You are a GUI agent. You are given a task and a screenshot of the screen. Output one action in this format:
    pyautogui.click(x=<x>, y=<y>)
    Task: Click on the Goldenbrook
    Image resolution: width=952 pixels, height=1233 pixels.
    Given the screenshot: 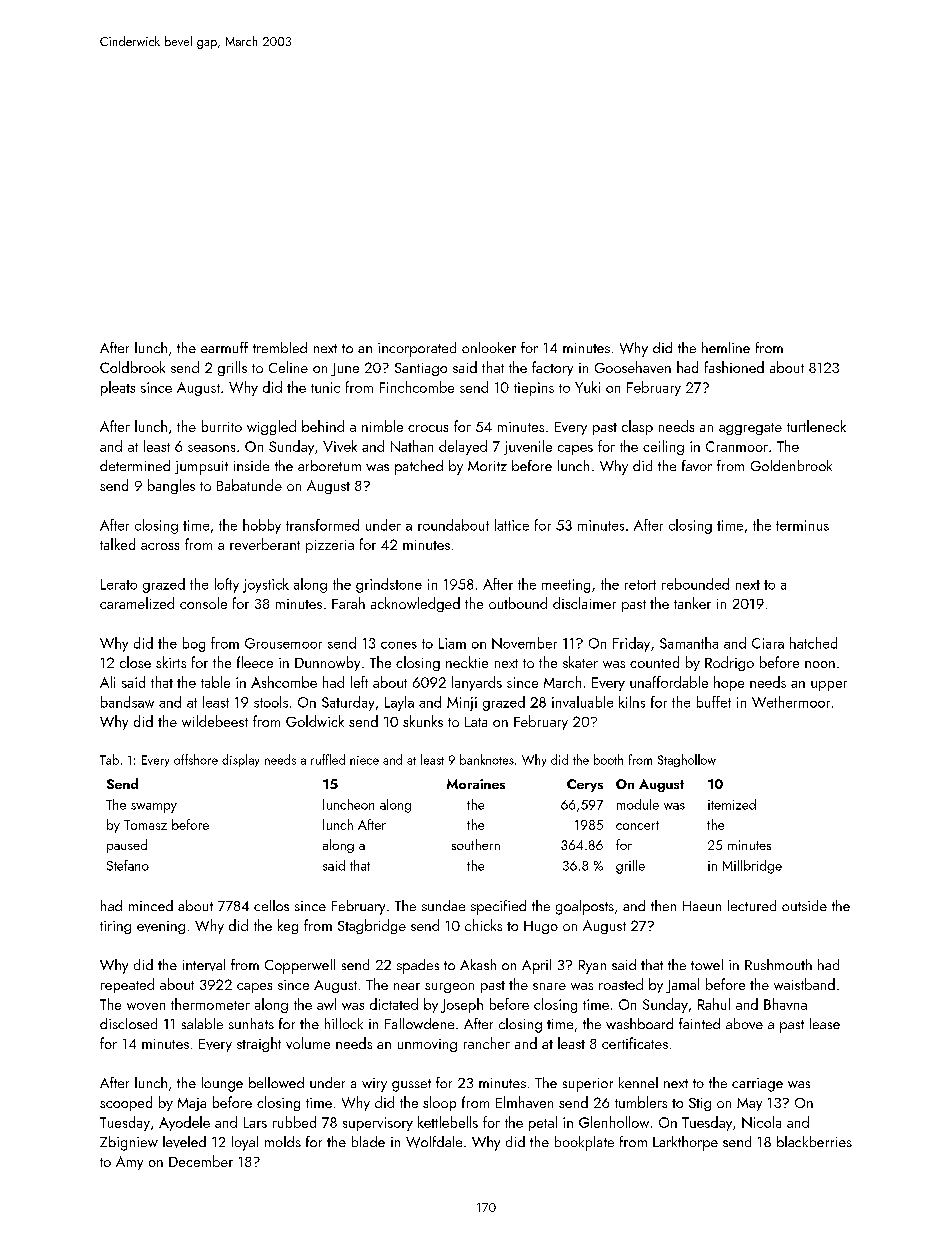 What is the action you would take?
    pyautogui.click(x=791, y=465)
